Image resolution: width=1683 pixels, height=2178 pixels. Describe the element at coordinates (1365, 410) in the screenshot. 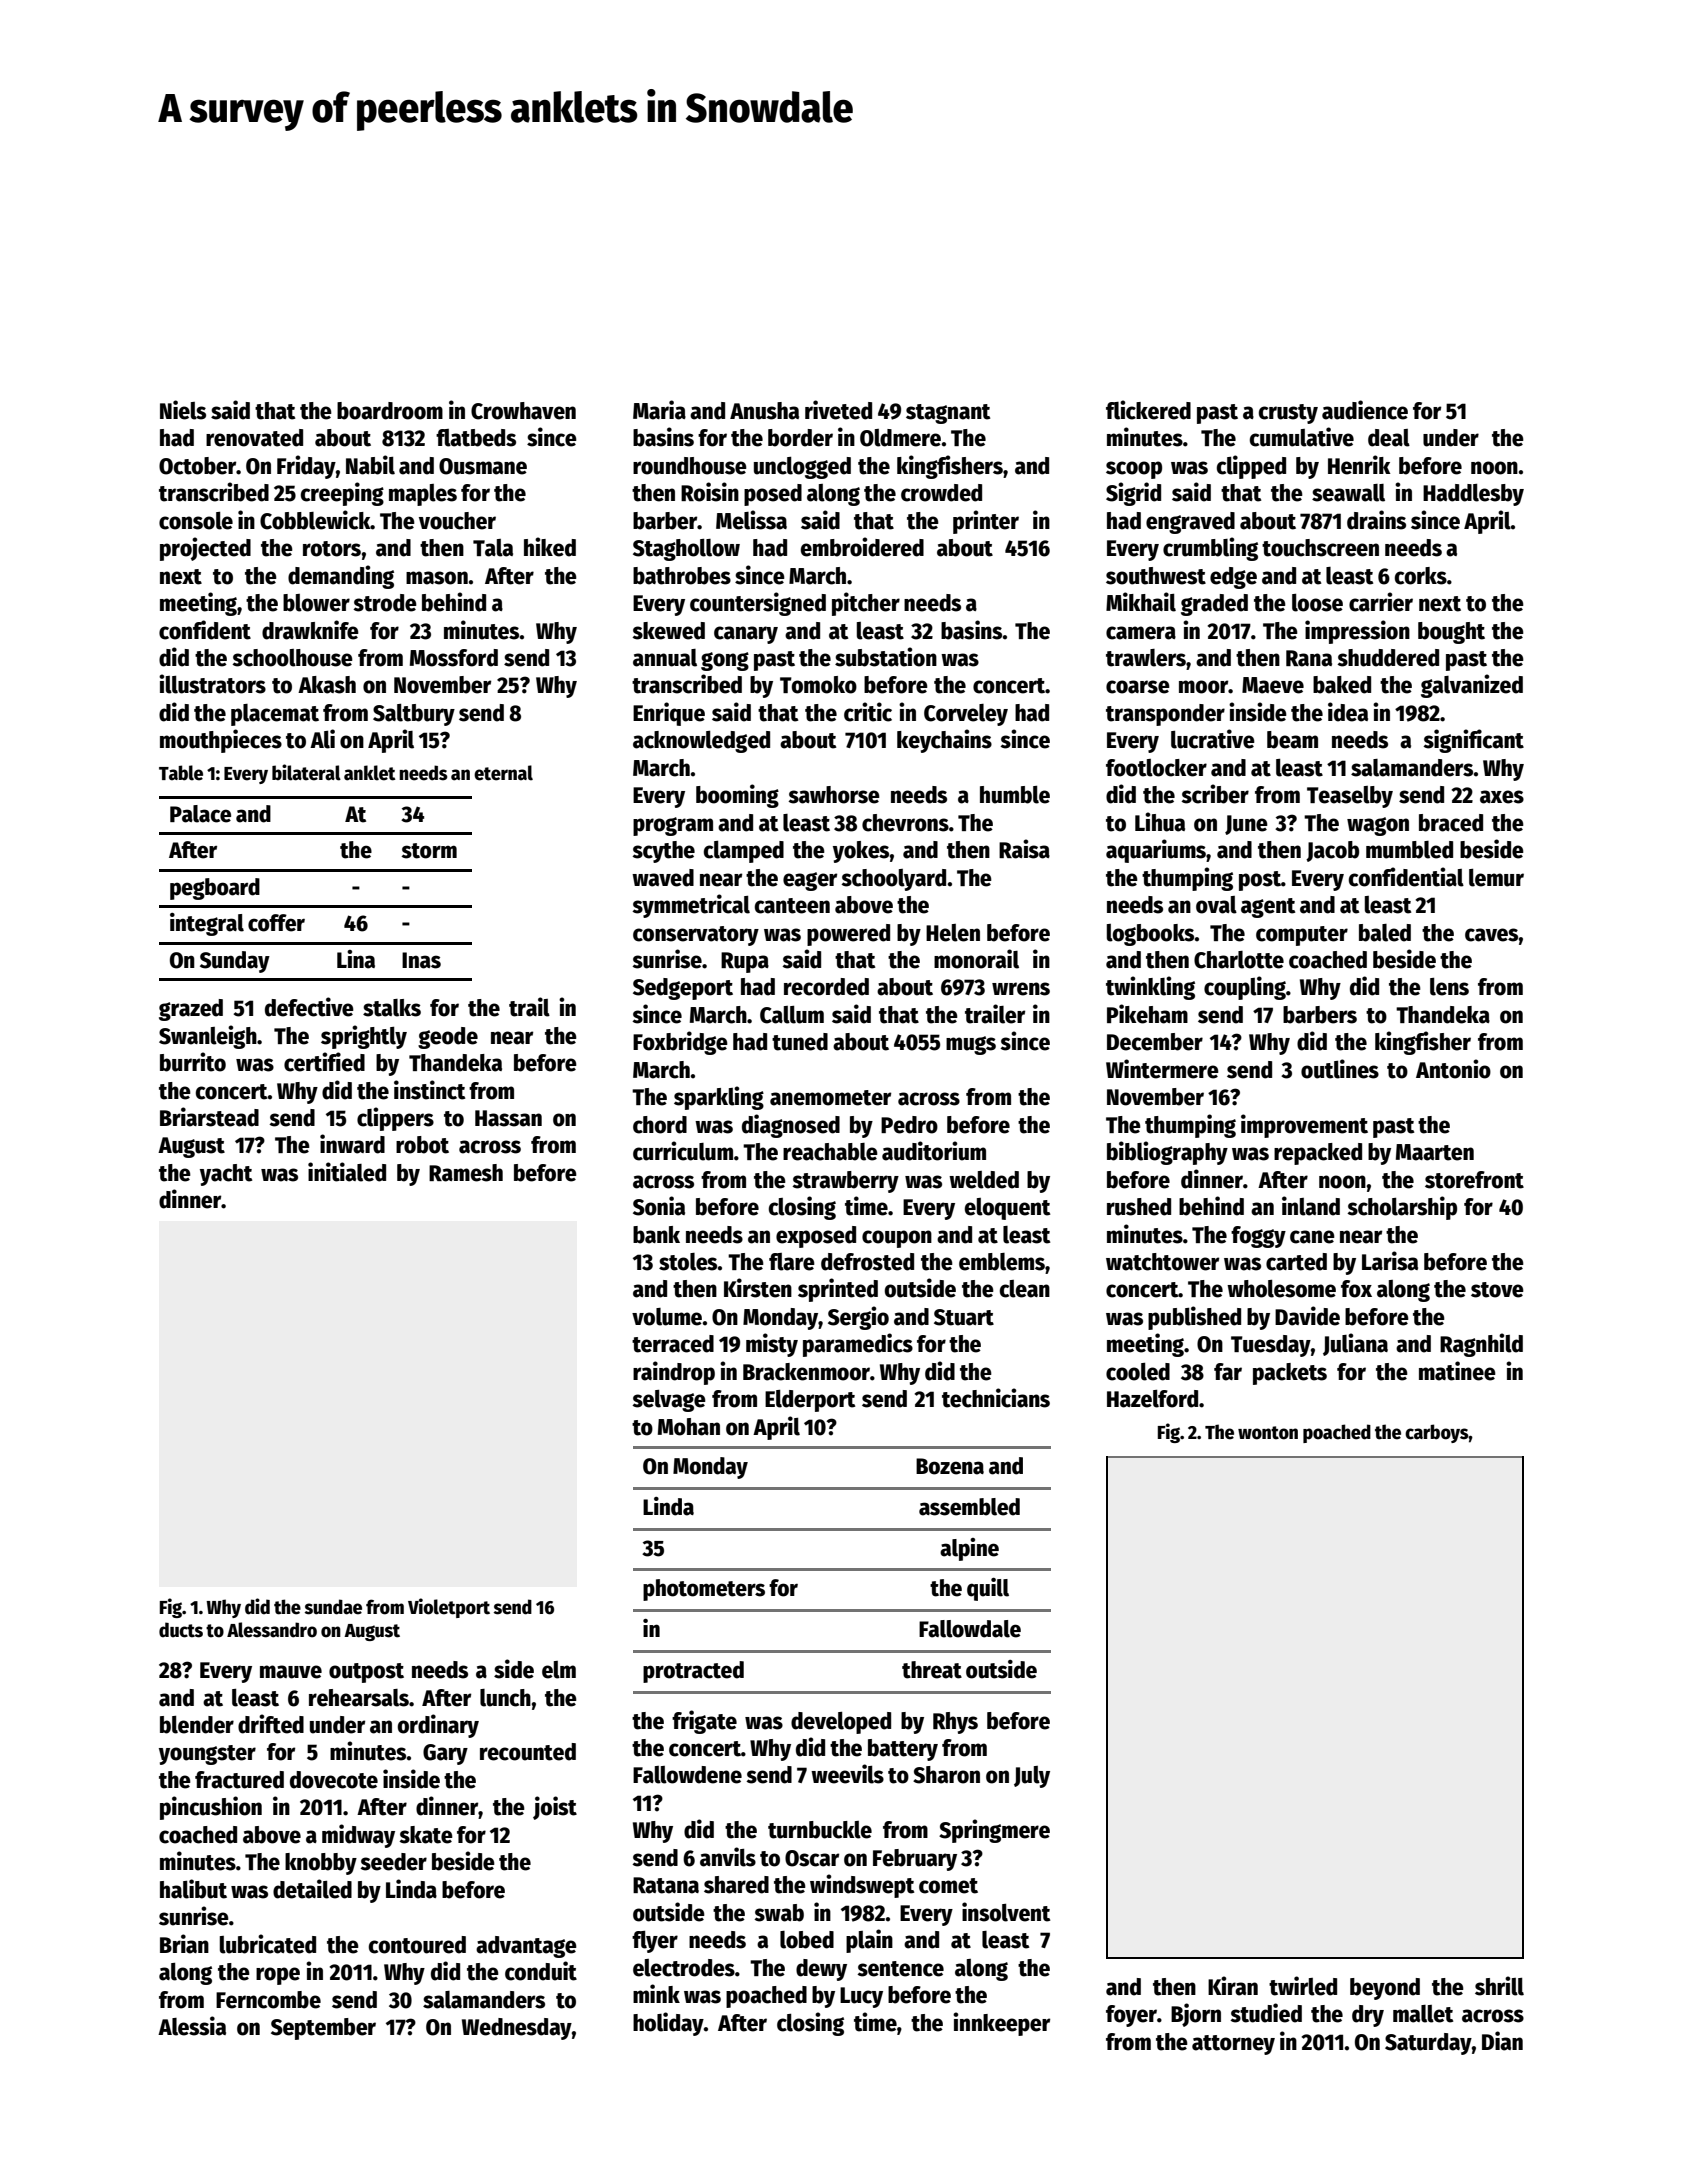

I see `audience` at that location.
